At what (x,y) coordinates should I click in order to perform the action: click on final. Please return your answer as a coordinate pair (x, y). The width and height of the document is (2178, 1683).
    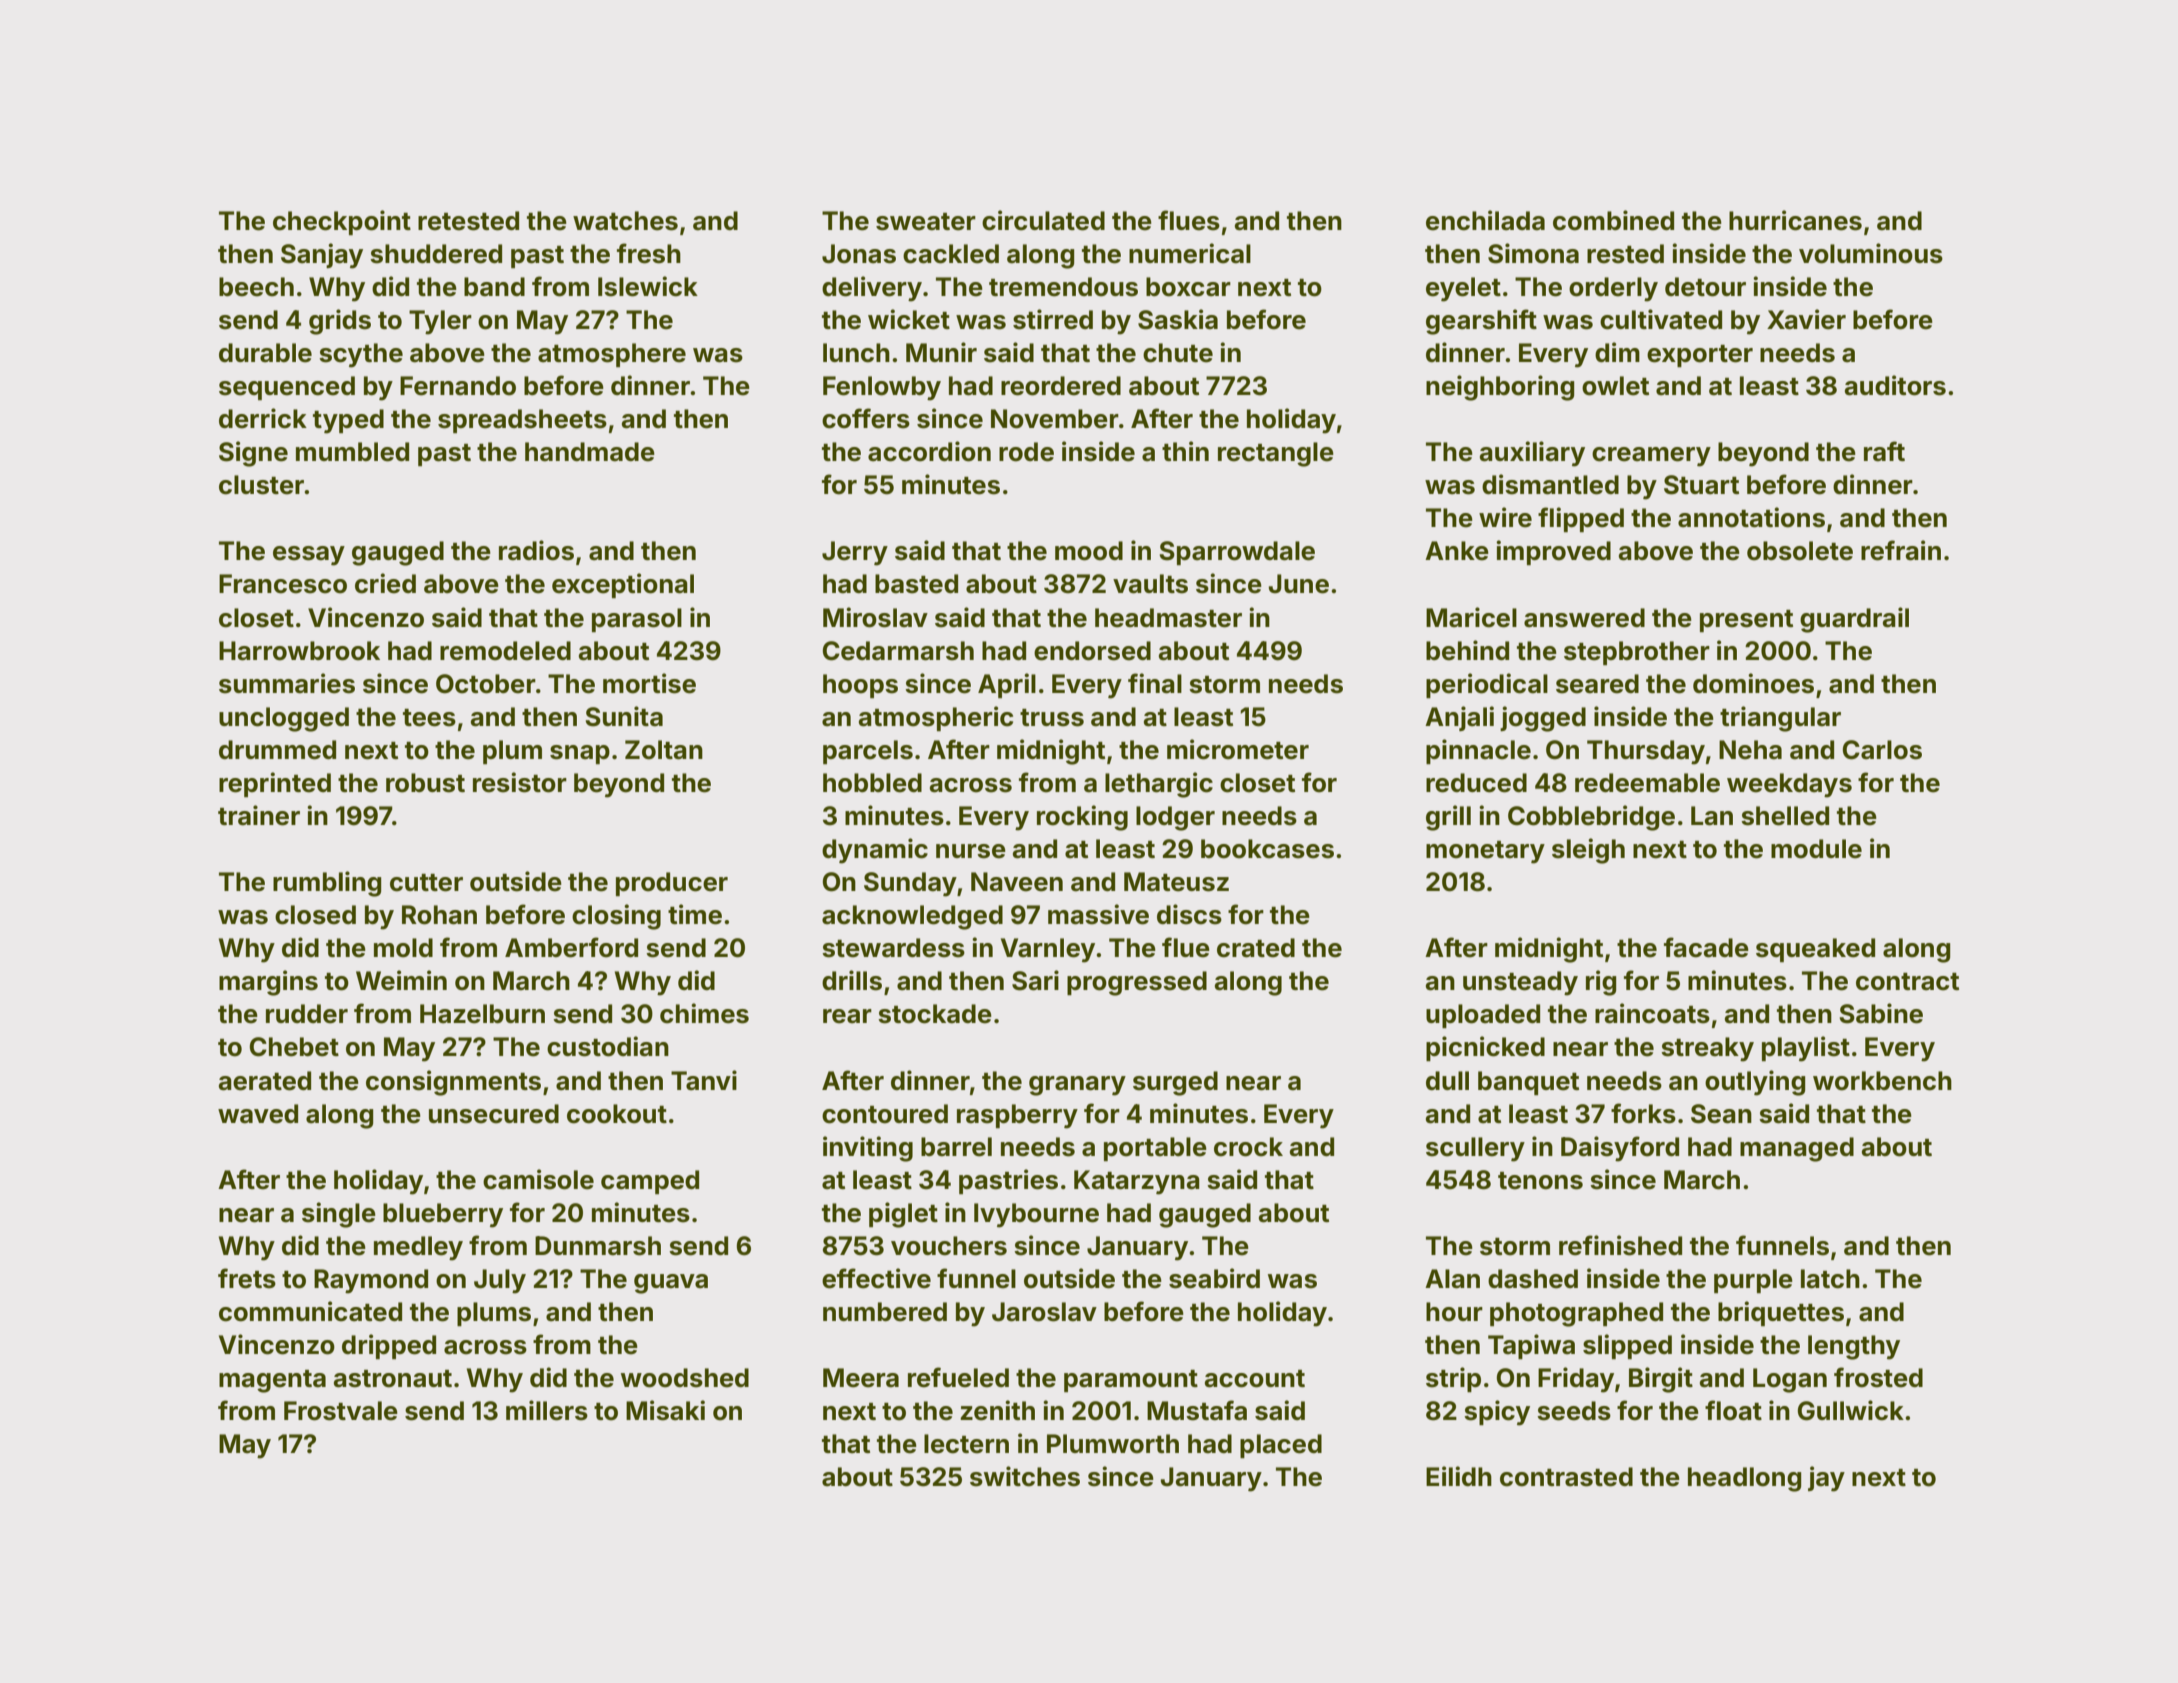
    Looking at the image, I should click on (1155, 683).
